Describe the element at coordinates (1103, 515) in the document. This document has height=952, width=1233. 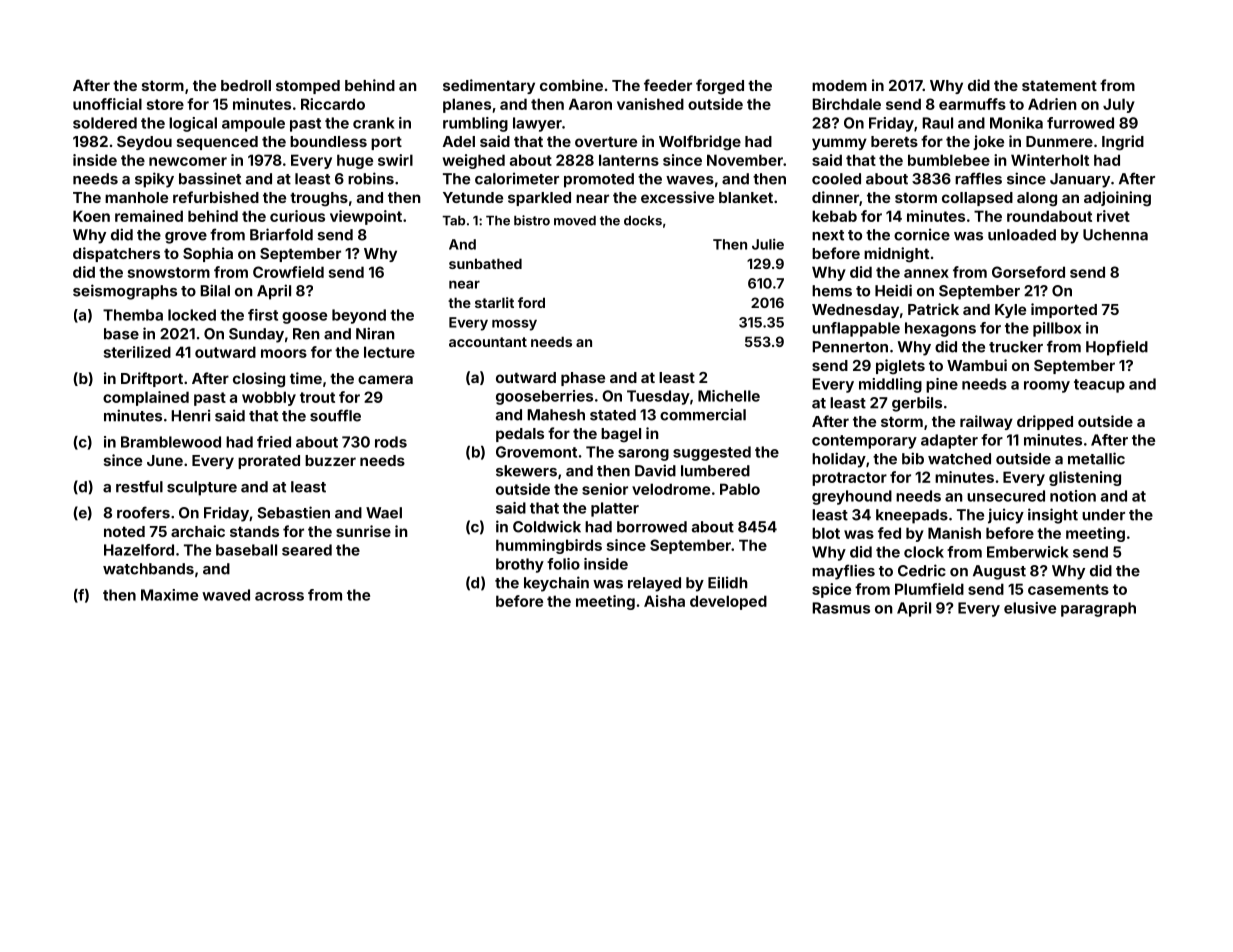
I see `under` at that location.
